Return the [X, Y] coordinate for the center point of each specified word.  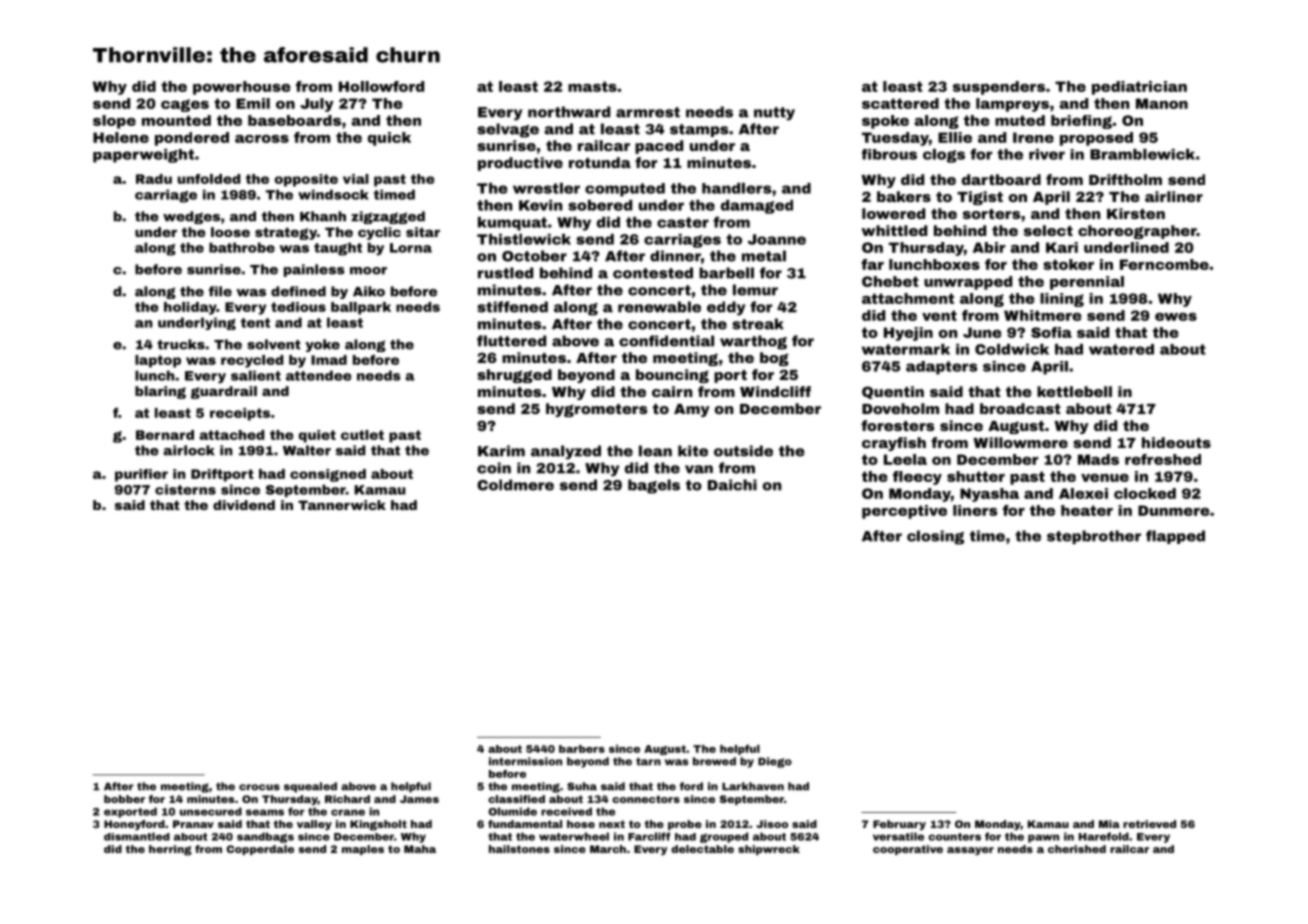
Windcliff [775, 391]
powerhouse [242, 88]
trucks [181, 344]
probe [685, 825]
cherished [1077, 849]
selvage [508, 130]
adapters [941, 368]
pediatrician [1139, 88]
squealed [310, 787]
